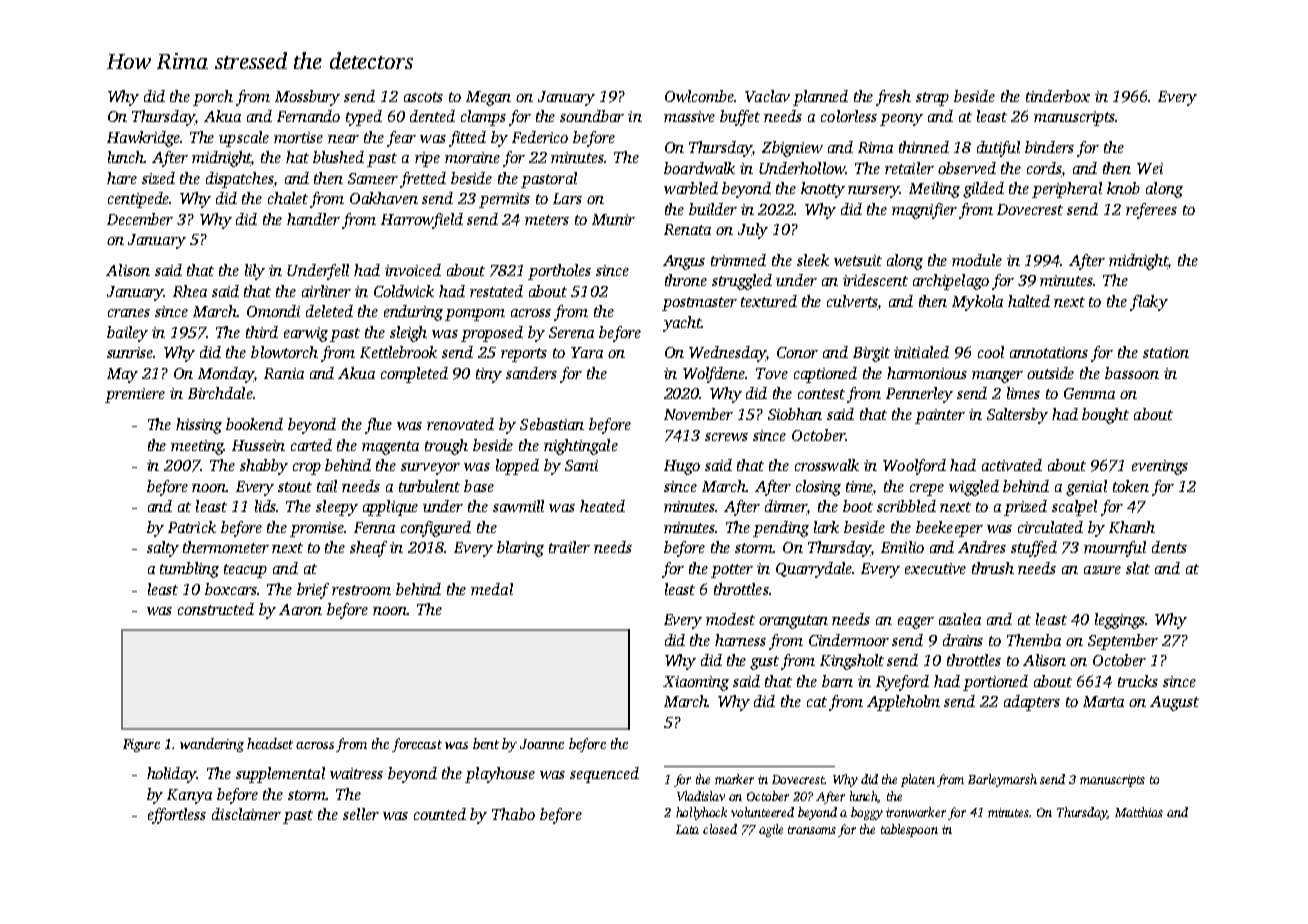 This image has height=924, width=1308. I want to click on sawmill, so click(518, 506).
